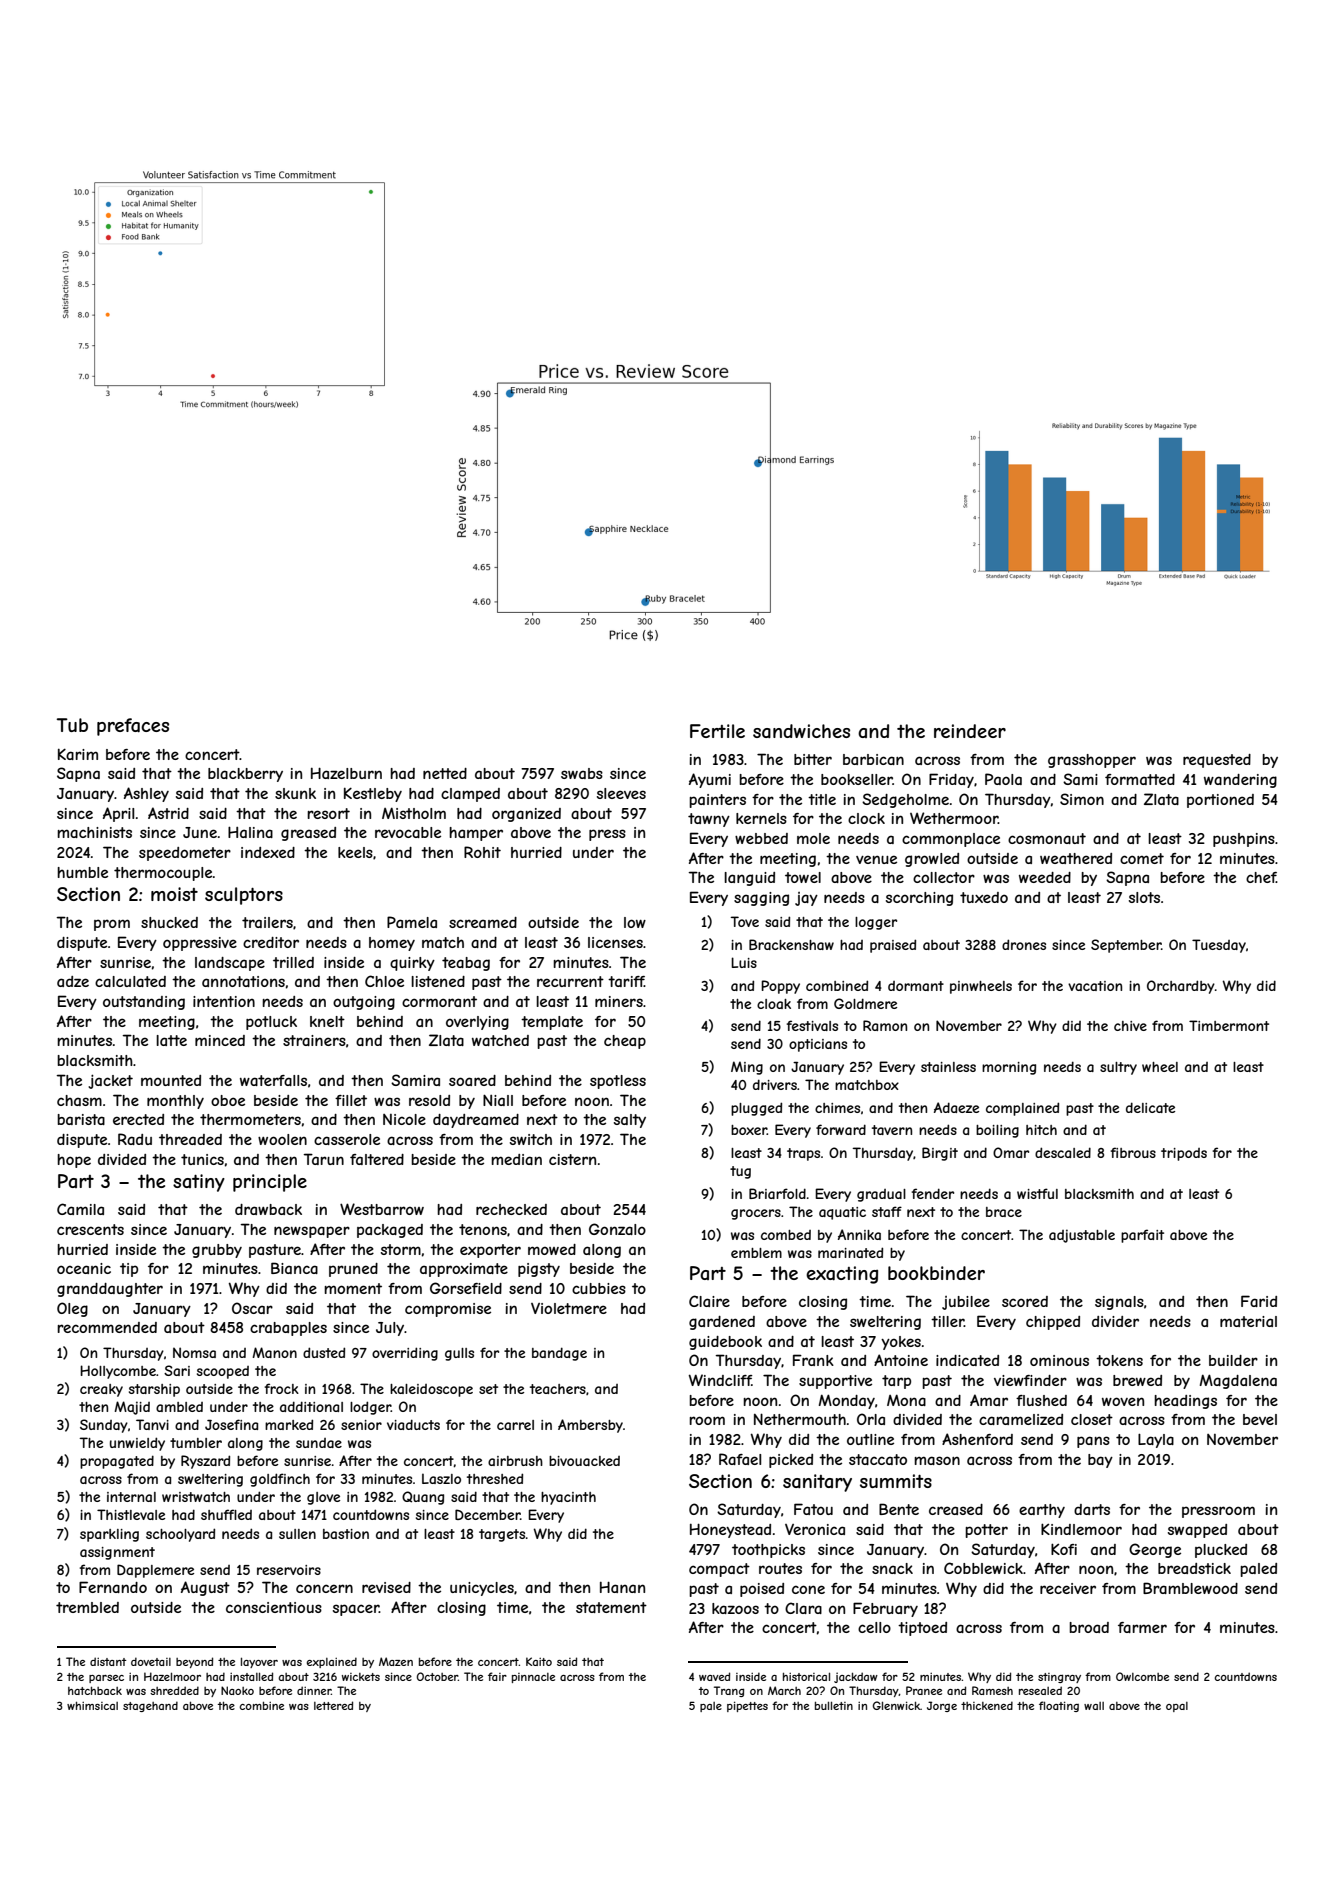 This page has height=1888, width=1335. What do you see at coordinates (259, 1662) in the page?
I see `layover` at bounding box center [259, 1662].
